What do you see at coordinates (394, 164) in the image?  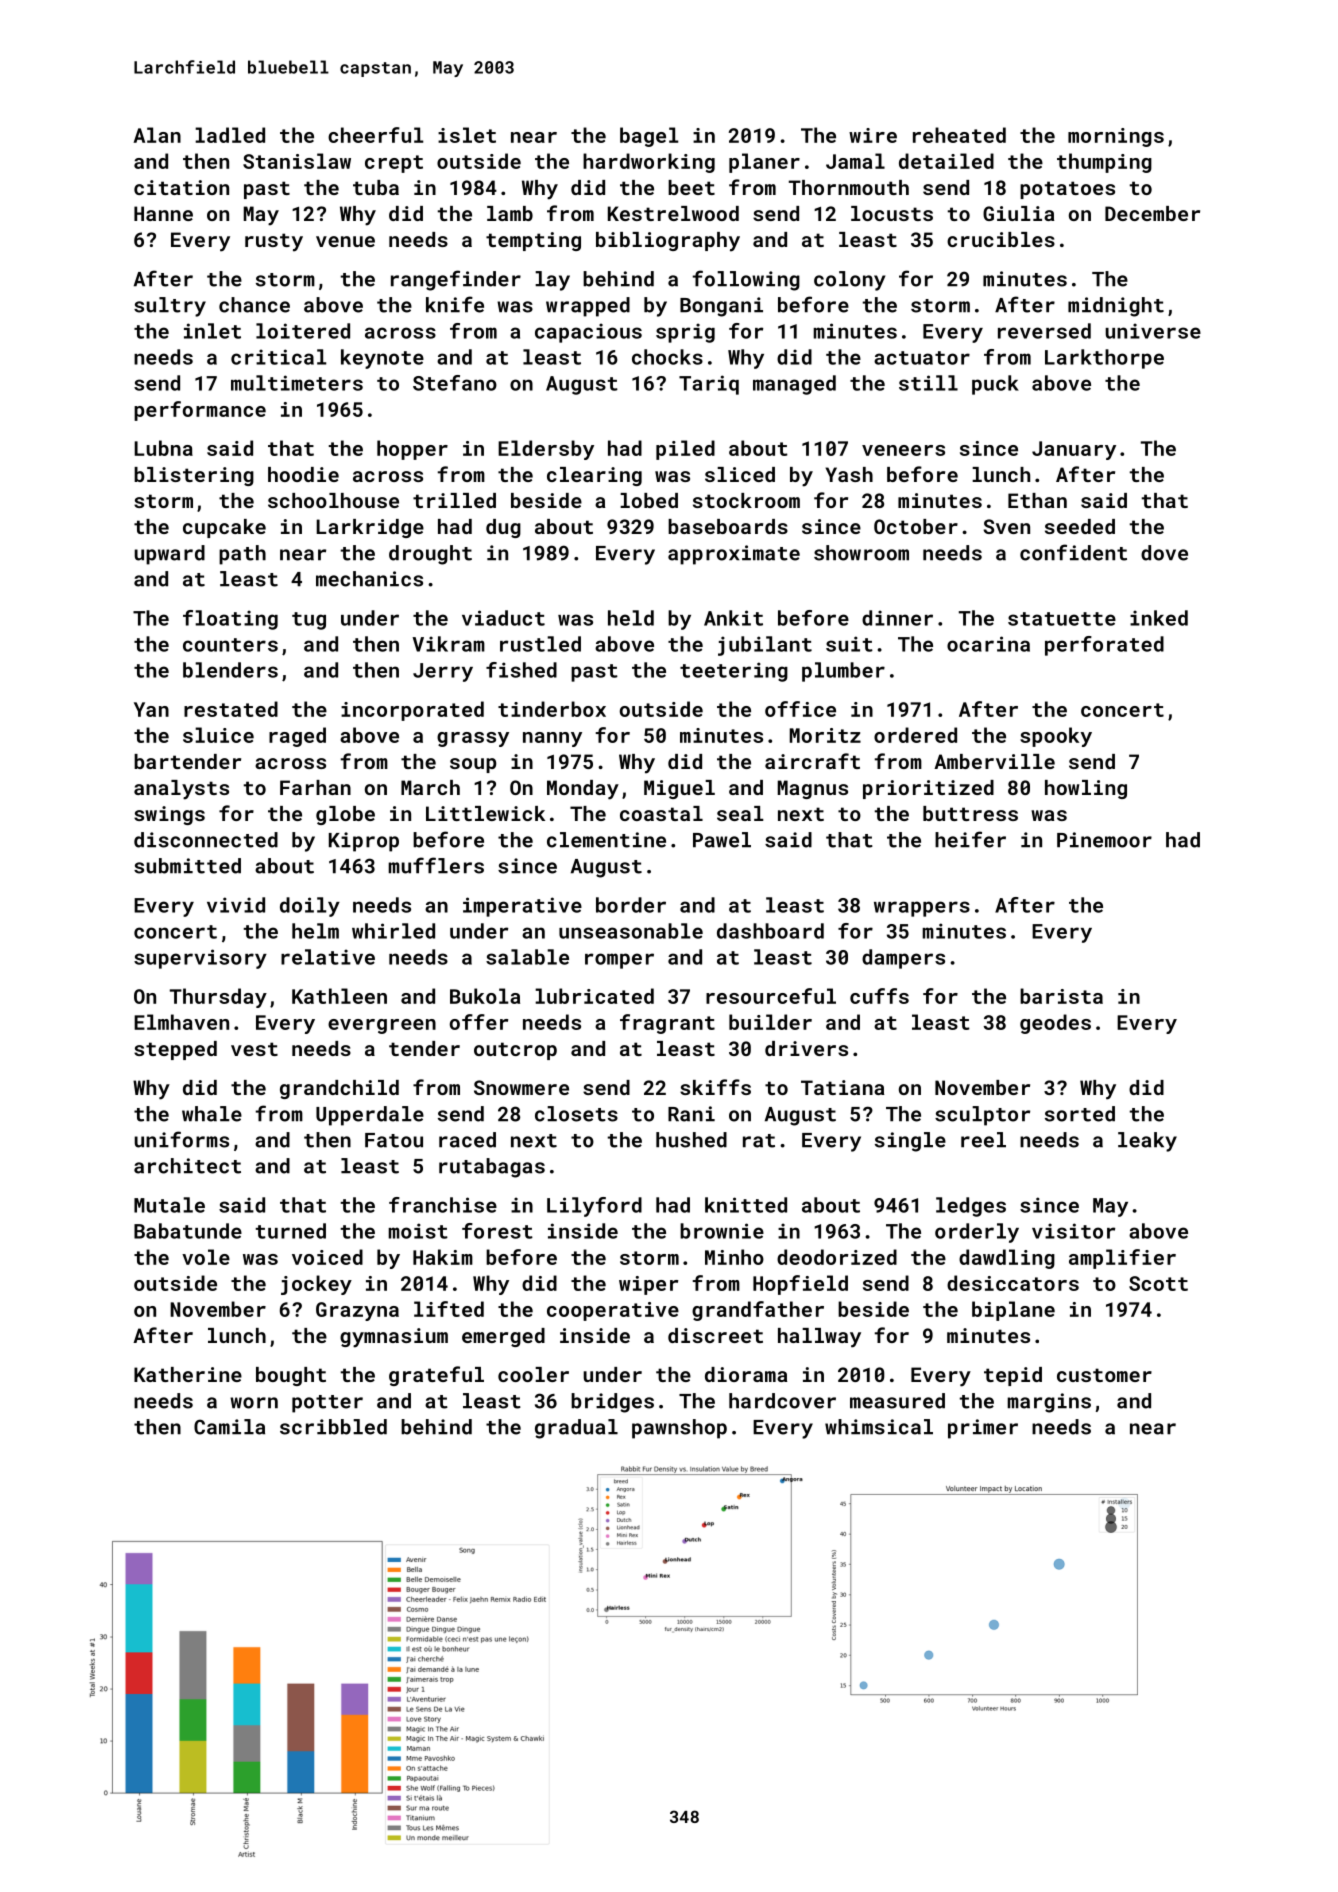 I see `crept` at bounding box center [394, 164].
